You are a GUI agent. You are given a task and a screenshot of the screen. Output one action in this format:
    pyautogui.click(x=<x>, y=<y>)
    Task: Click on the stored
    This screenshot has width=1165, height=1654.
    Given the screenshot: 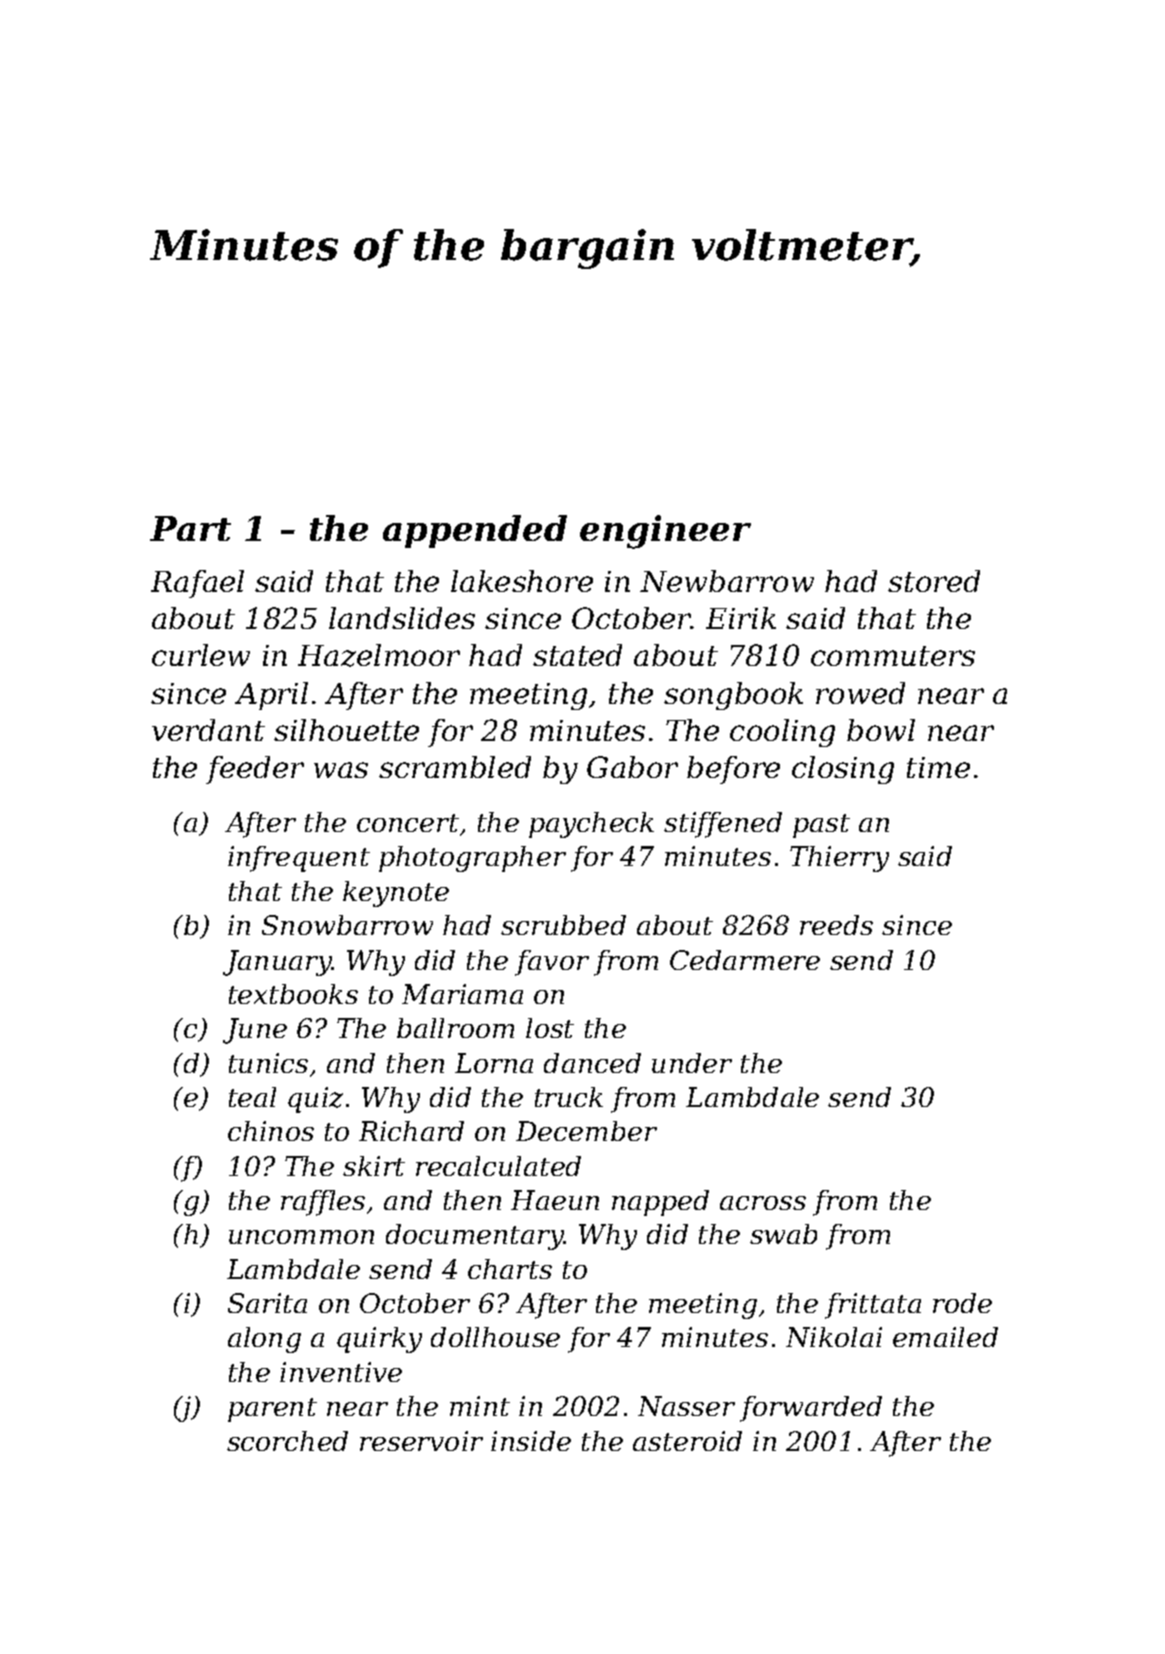 What is the action you would take?
    pyautogui.click(x=934, y=581)
